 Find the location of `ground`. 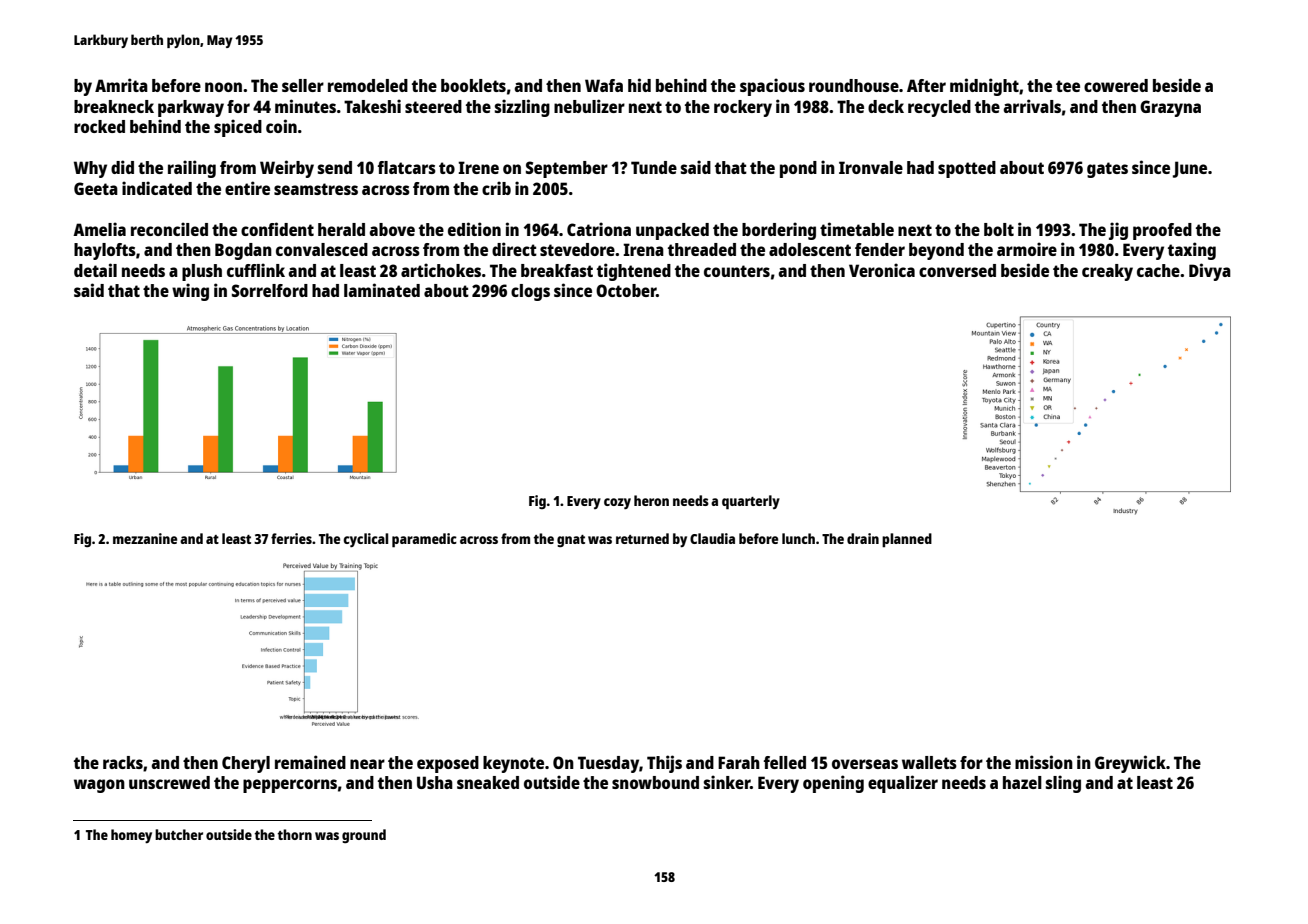

ground is located at coordinates (364, 836).
